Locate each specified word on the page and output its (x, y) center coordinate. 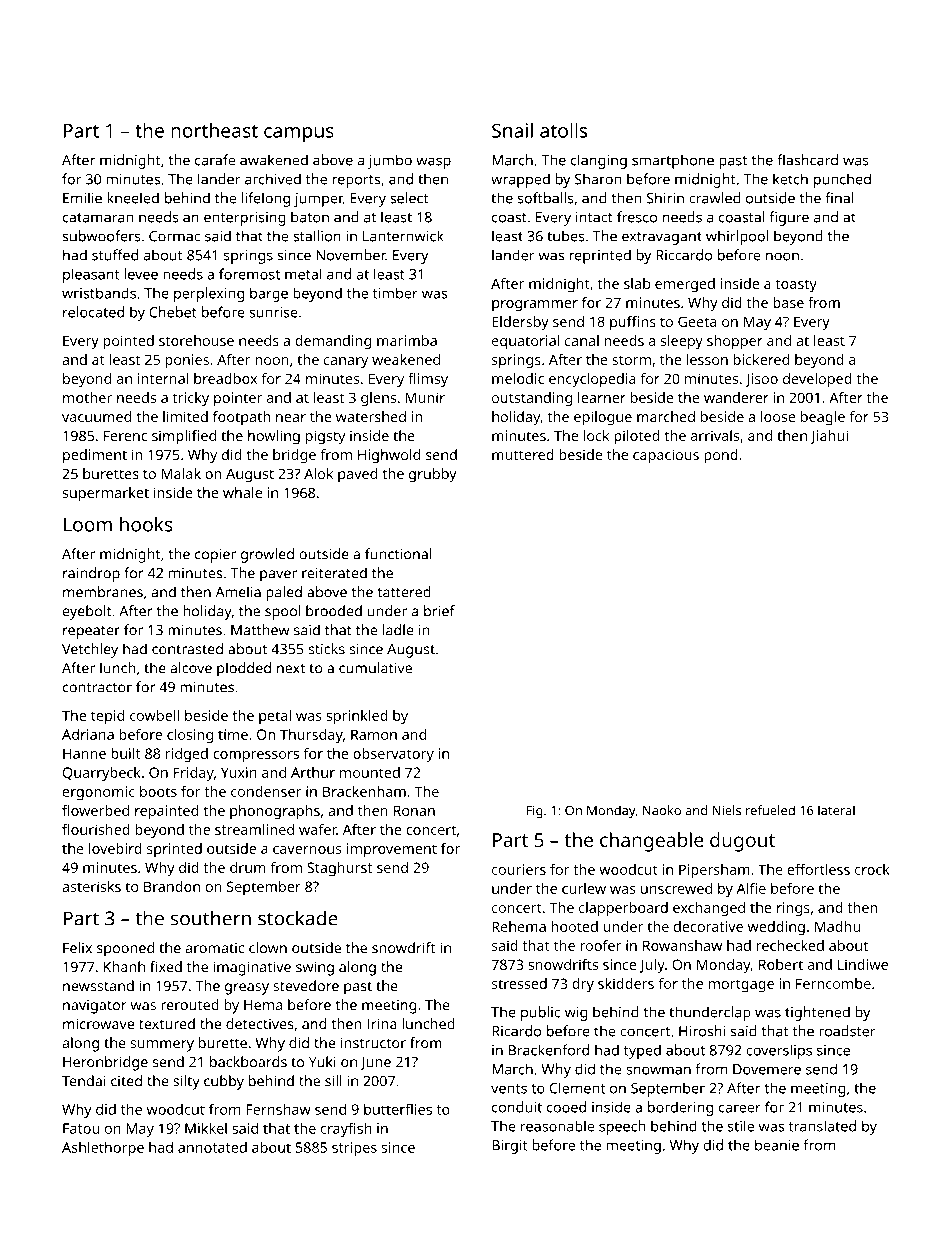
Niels (727, 810)
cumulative (375, 668)
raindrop (91, 574)
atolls (563, 130)
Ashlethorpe (103, 1149)
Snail (512, 130)
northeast (214, 130)
